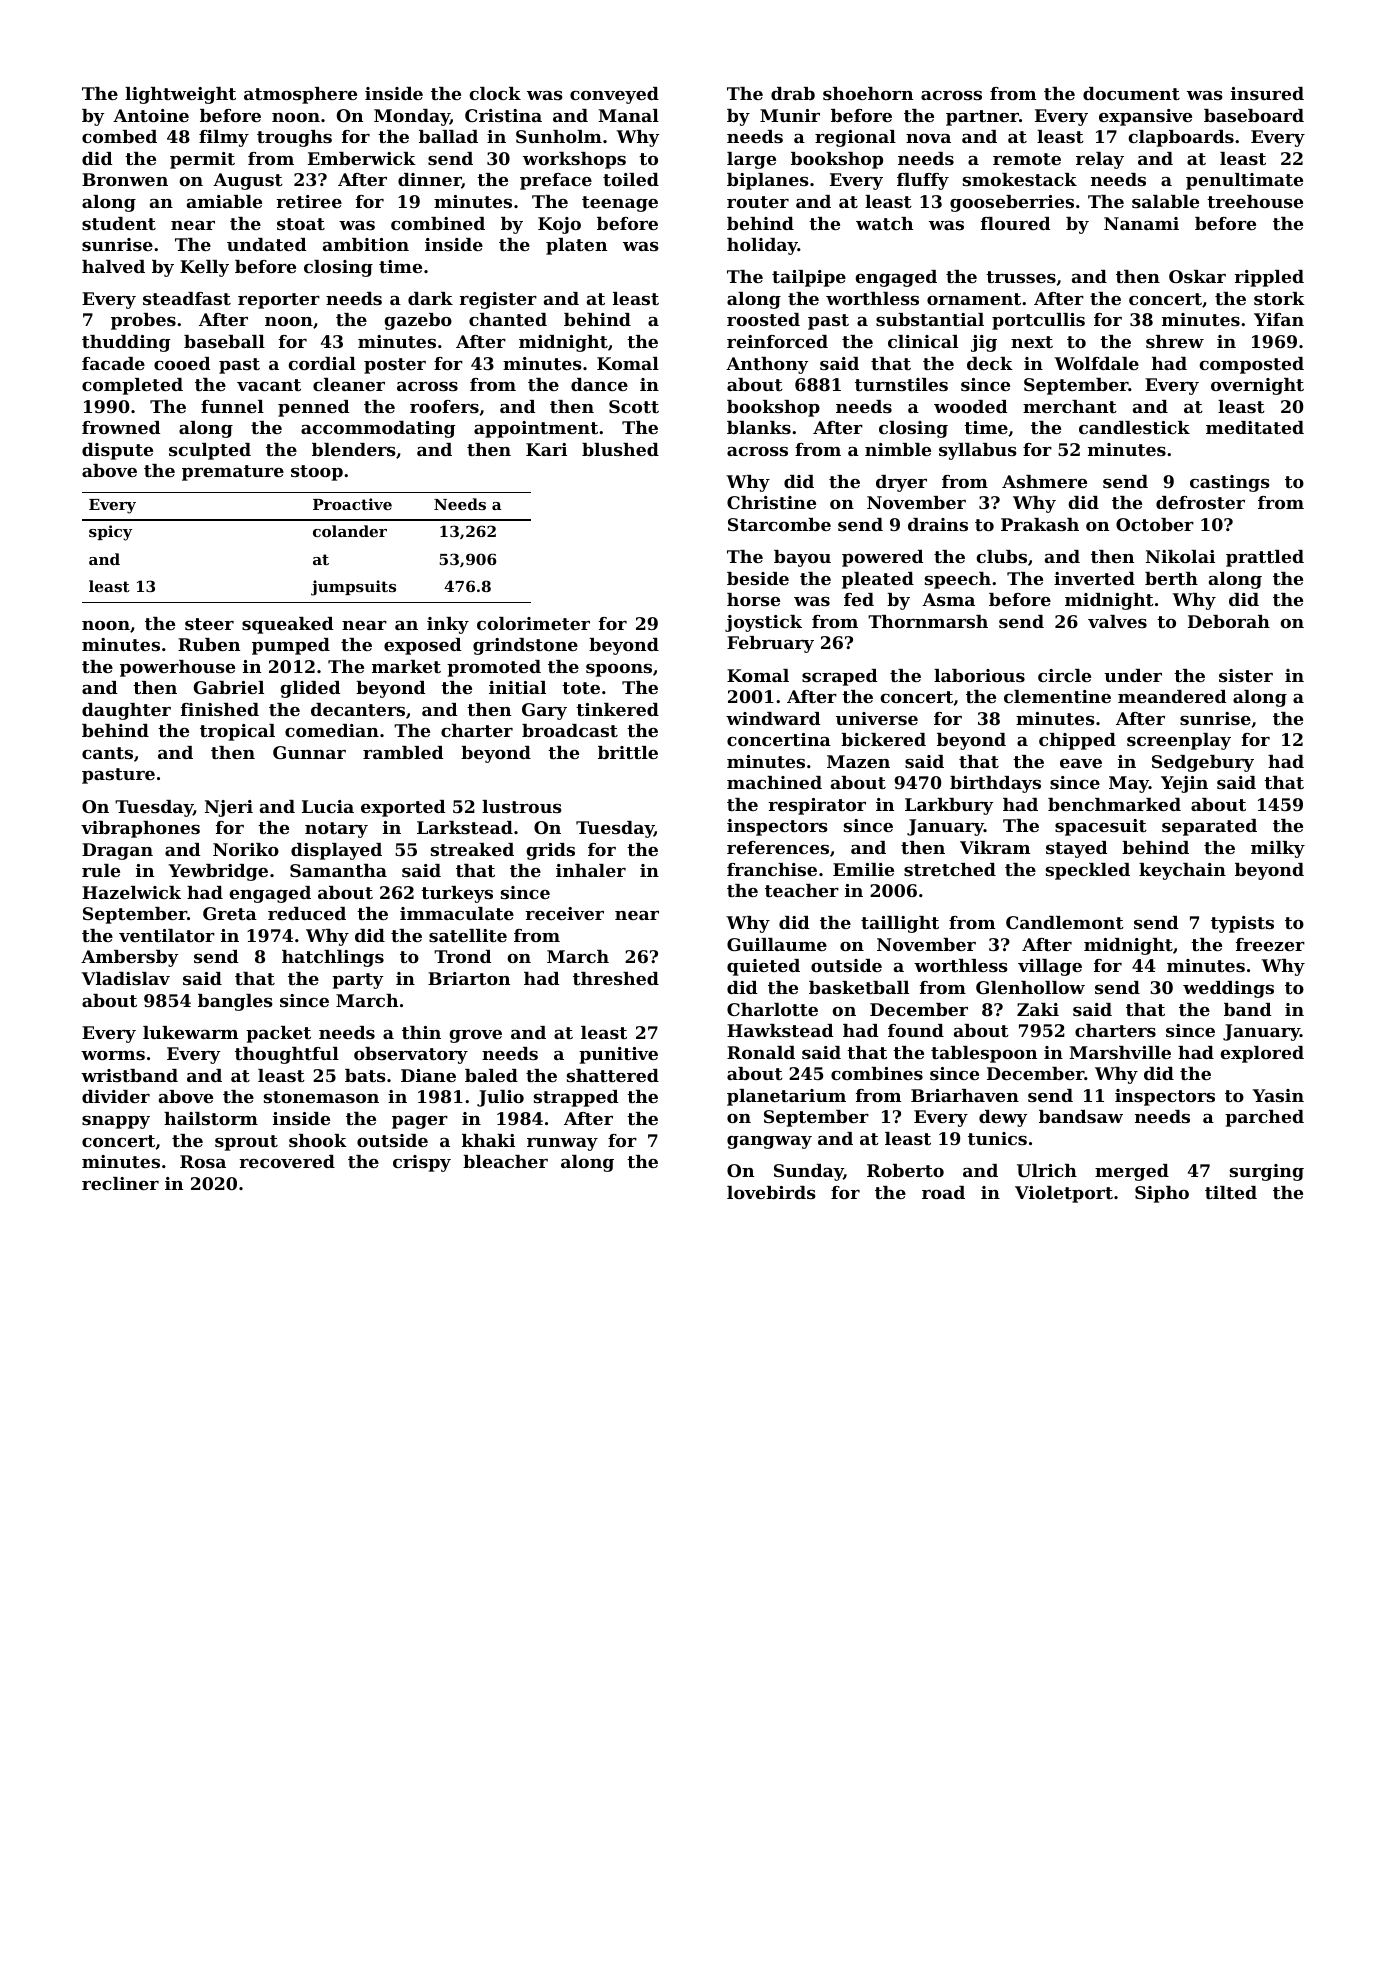 The image size is (1386, 1969). Describe the element at coordinates (422, 1163) in the screenshot. I see `crispy` at that location.
